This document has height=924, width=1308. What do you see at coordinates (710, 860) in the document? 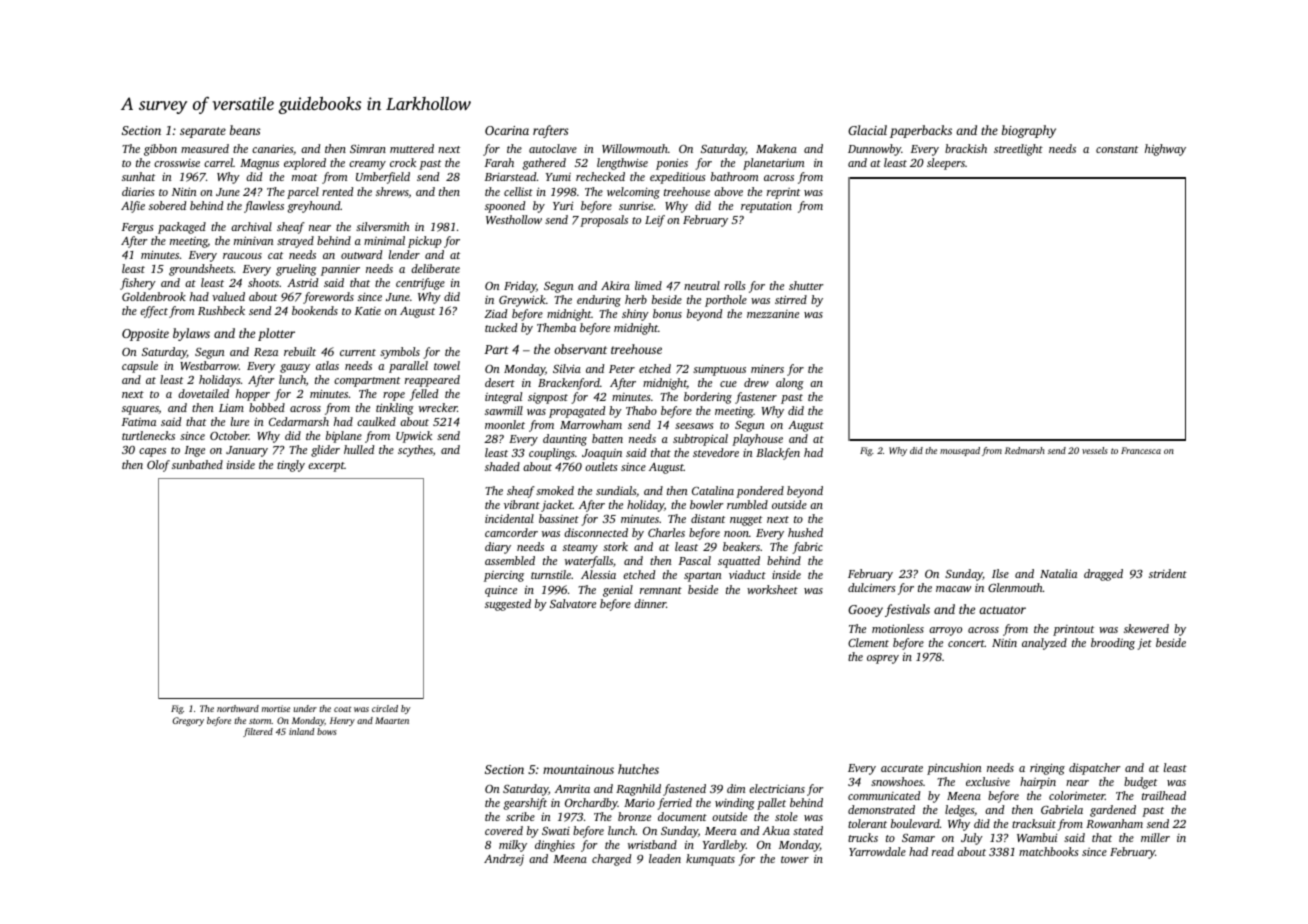
I see `kumquats` at bounding box center [710, 860].
